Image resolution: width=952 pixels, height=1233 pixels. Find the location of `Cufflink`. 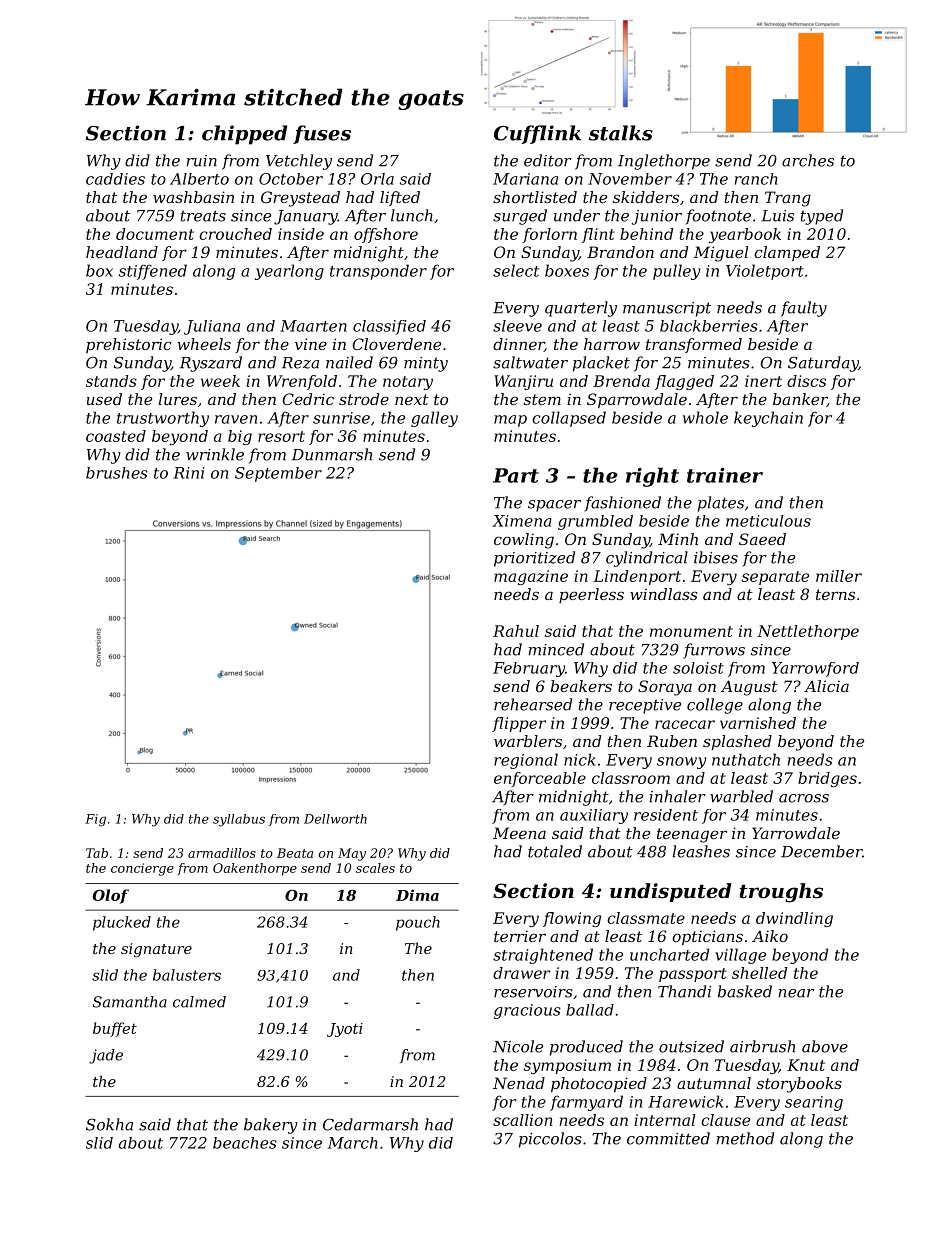

Cufflink is located at coordinates (537, 134).
